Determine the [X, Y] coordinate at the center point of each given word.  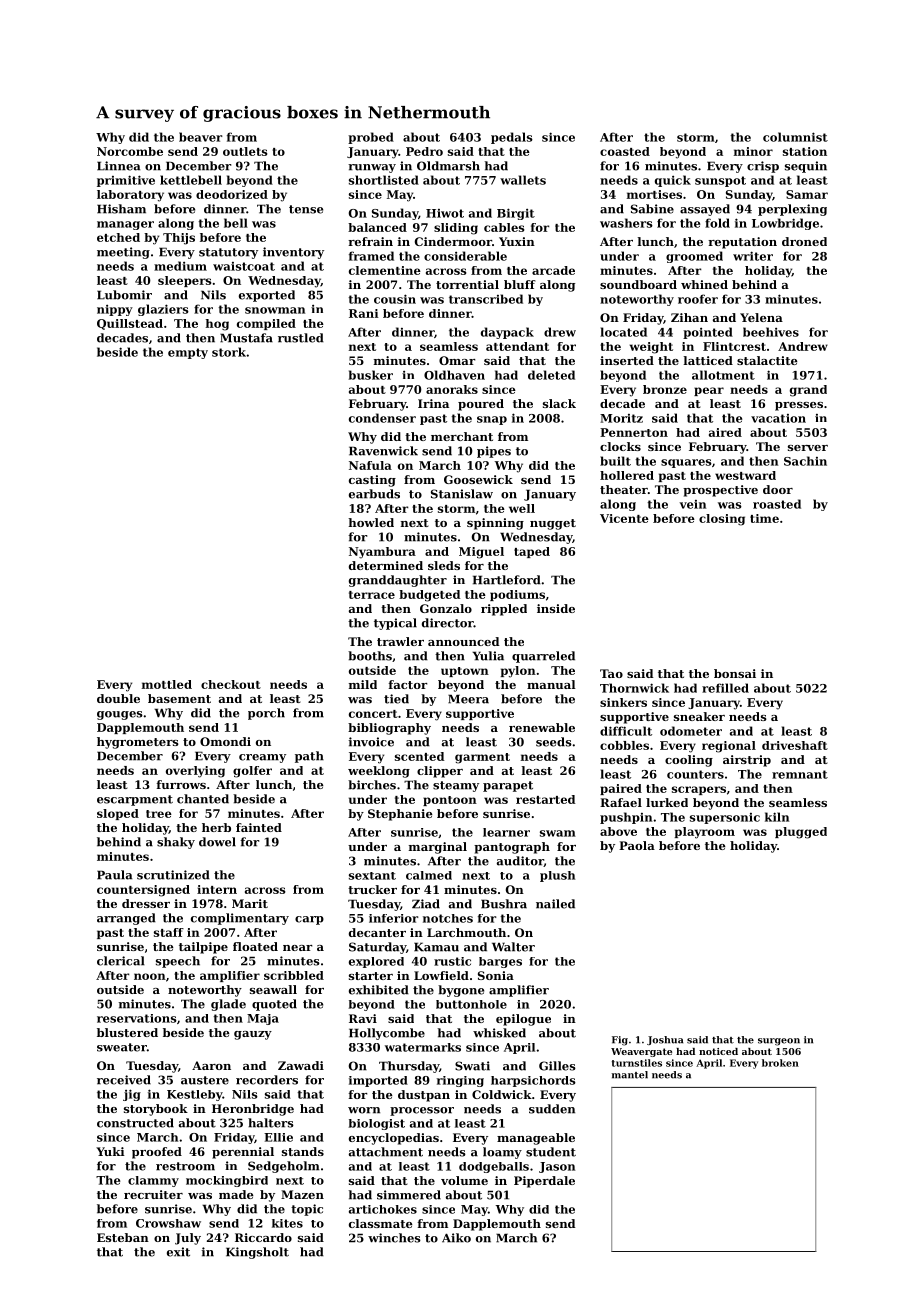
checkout [231, 684]
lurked [667, 802]
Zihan [689, 317]
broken [780, 1063]
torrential [467, 284]
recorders [267, 1080]
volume [464, 1180]
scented [419, 756]
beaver [201, 137]
